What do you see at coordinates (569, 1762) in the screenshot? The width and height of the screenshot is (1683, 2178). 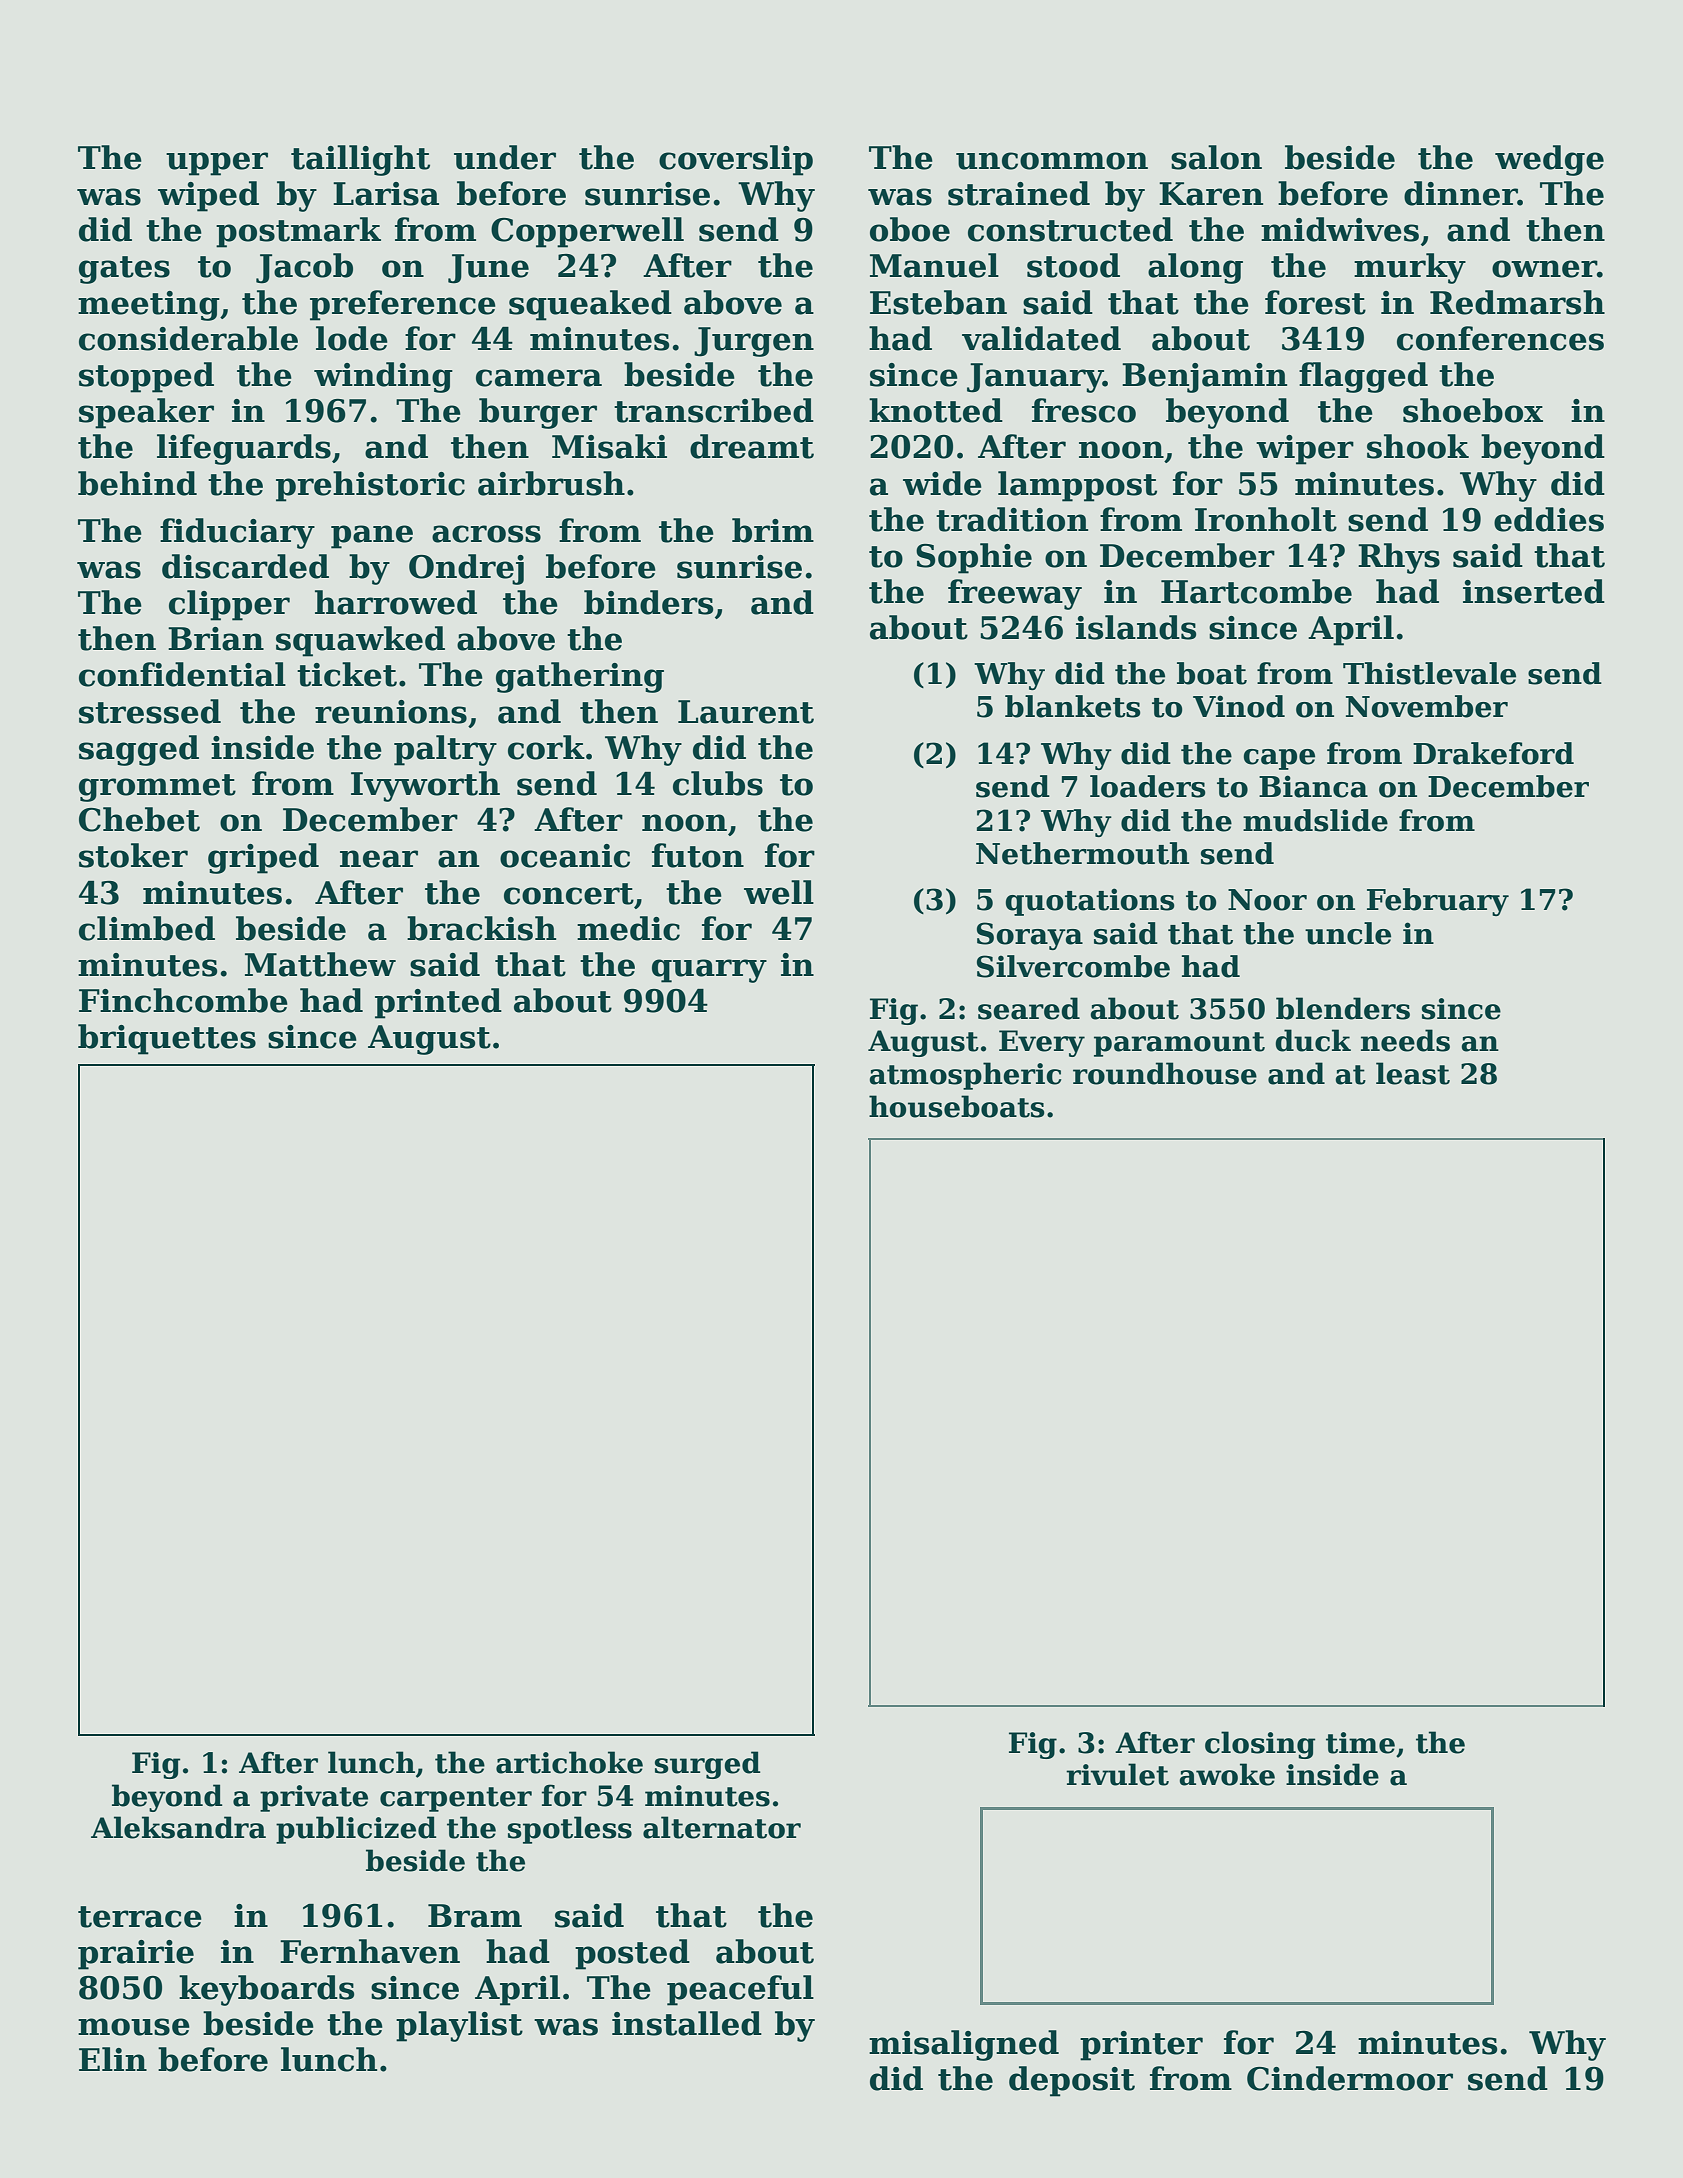 I see `artichoke` at bounding box center [569, 1762].
